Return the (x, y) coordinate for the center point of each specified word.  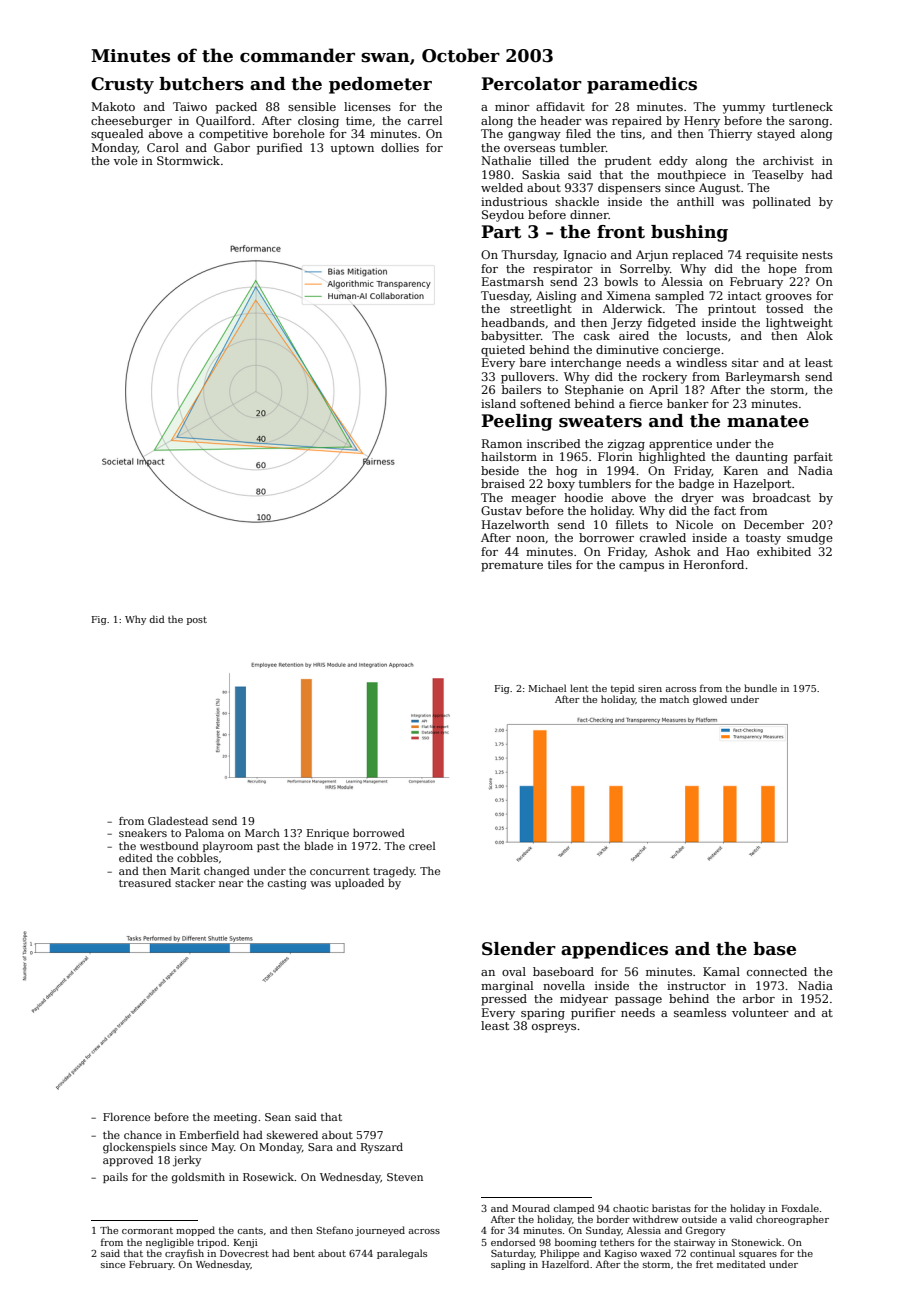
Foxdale (800, 1208)
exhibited (784, 551)
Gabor (232, 147)
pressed (504, 1000)
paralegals (402, 1254)
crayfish (184, 1254)
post (197, 620)
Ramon (502, 443)
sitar (745, 362)
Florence (126, 1117)
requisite (772, 256)
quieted (503, 351)
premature (512, 566)
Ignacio (585, 256)
